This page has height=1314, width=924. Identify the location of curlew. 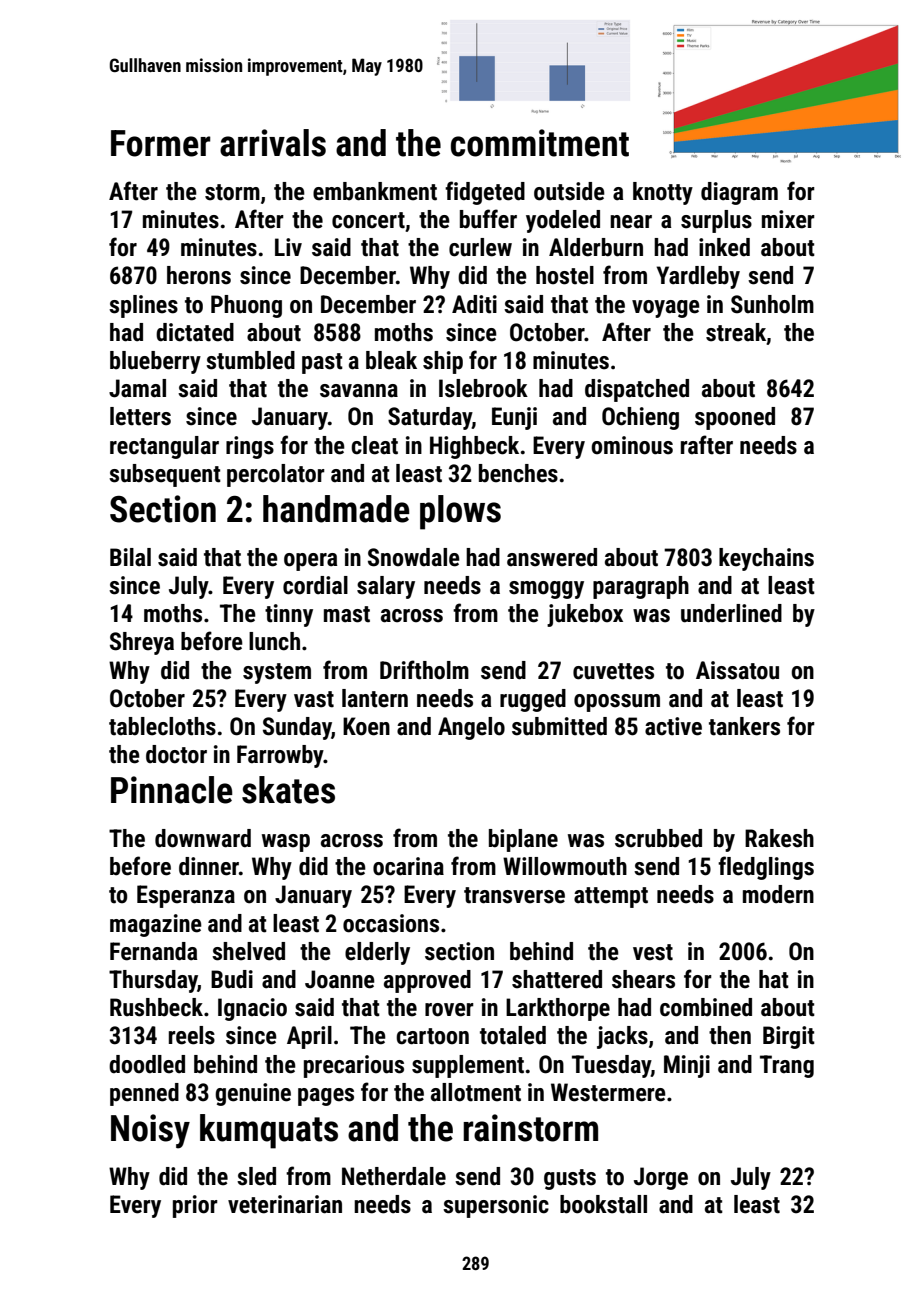
(480, 247).
